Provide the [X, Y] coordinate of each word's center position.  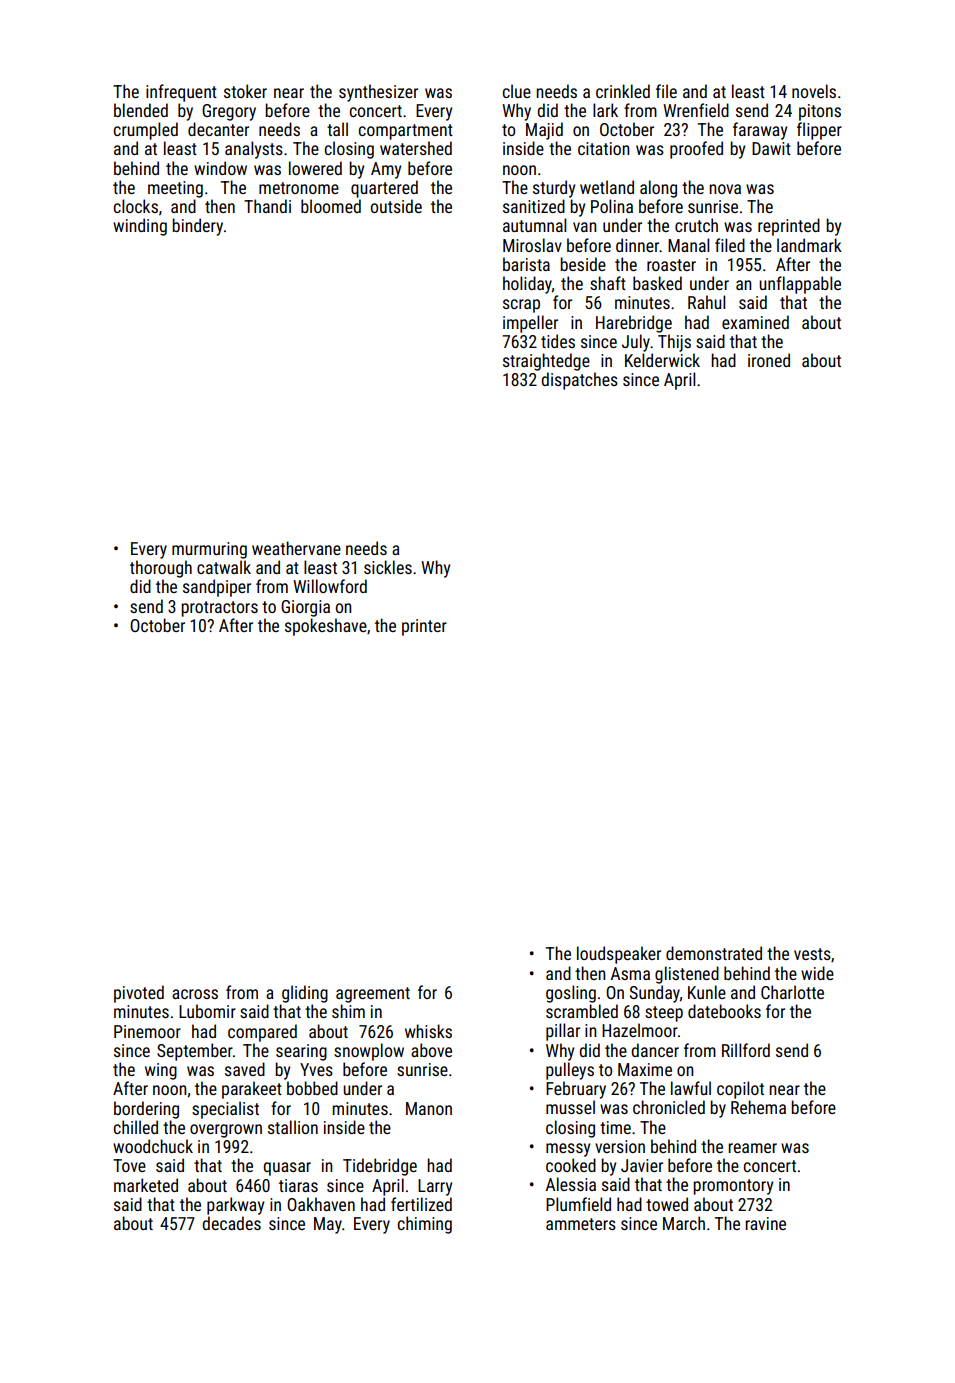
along [658, 189]
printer [424, 627]
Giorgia [305, 608]
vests [812, 954]
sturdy [554, 189]
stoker [245, 91]
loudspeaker [619, 955]
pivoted [139, 994]
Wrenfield [696, 110]
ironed [769, 360]
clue [517, 91]
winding [140, 227]
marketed [146, 1185]
